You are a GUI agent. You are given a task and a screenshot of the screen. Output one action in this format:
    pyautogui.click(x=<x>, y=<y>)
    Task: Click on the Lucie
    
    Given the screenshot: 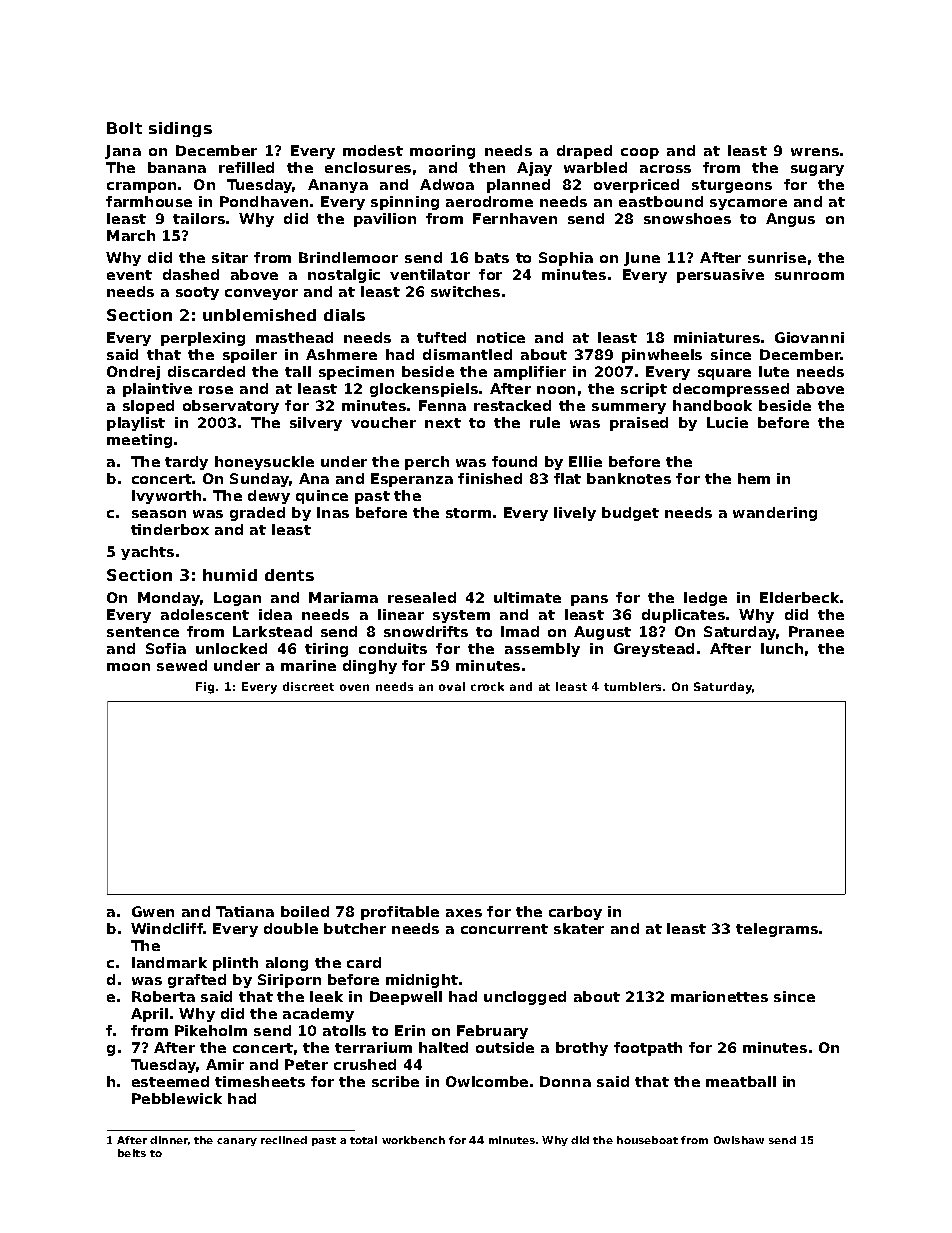 What is the action you would take?
    pyautogui.click(x=727, y=422)
